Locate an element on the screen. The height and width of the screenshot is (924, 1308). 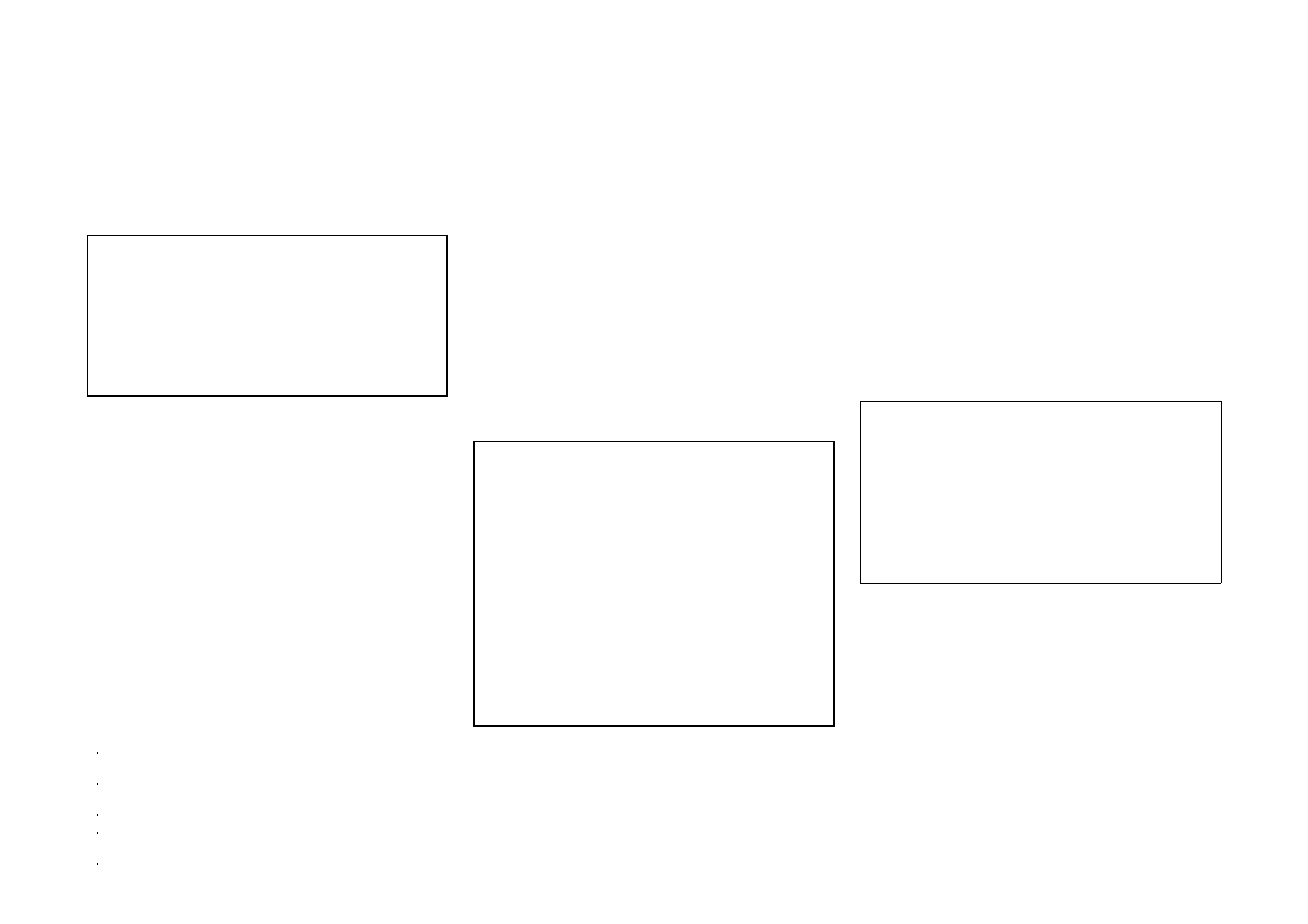
nettle is located at coordinates (819, 737).
